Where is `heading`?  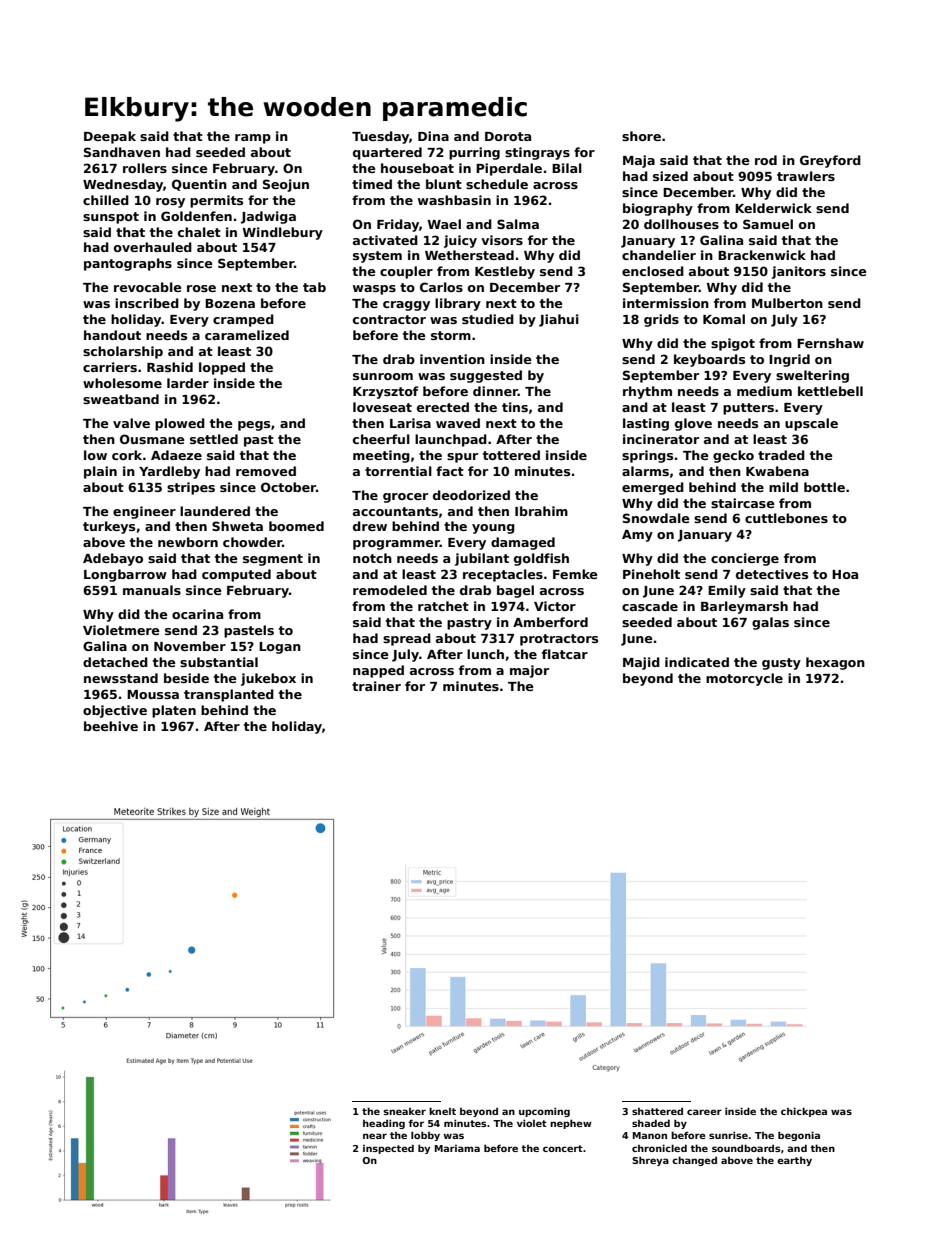
heading is located at coordinates (384, 1124).
